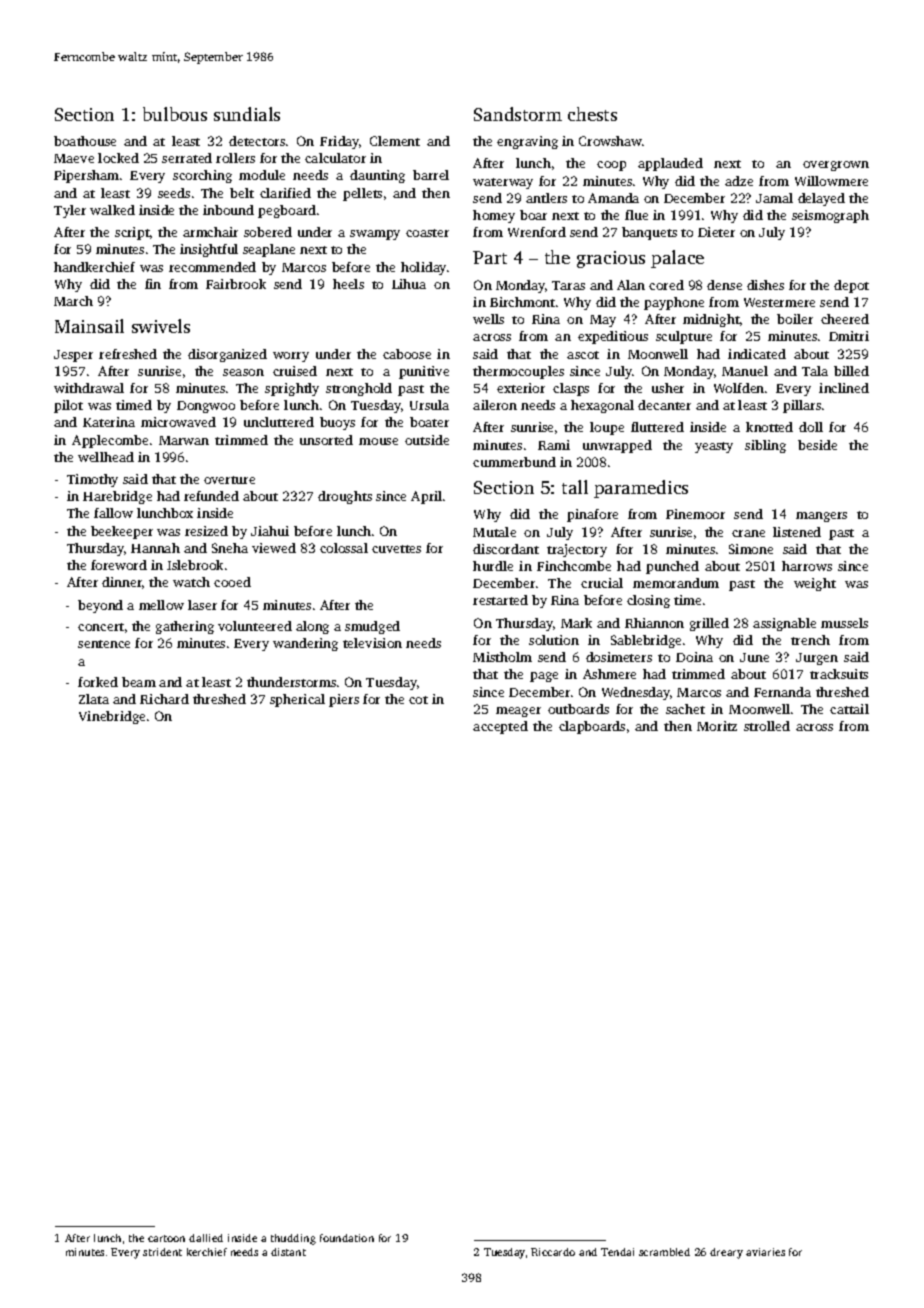 The width and height of the image is (924, 1308). I want to click on scrambled, so click(664, 1252).
